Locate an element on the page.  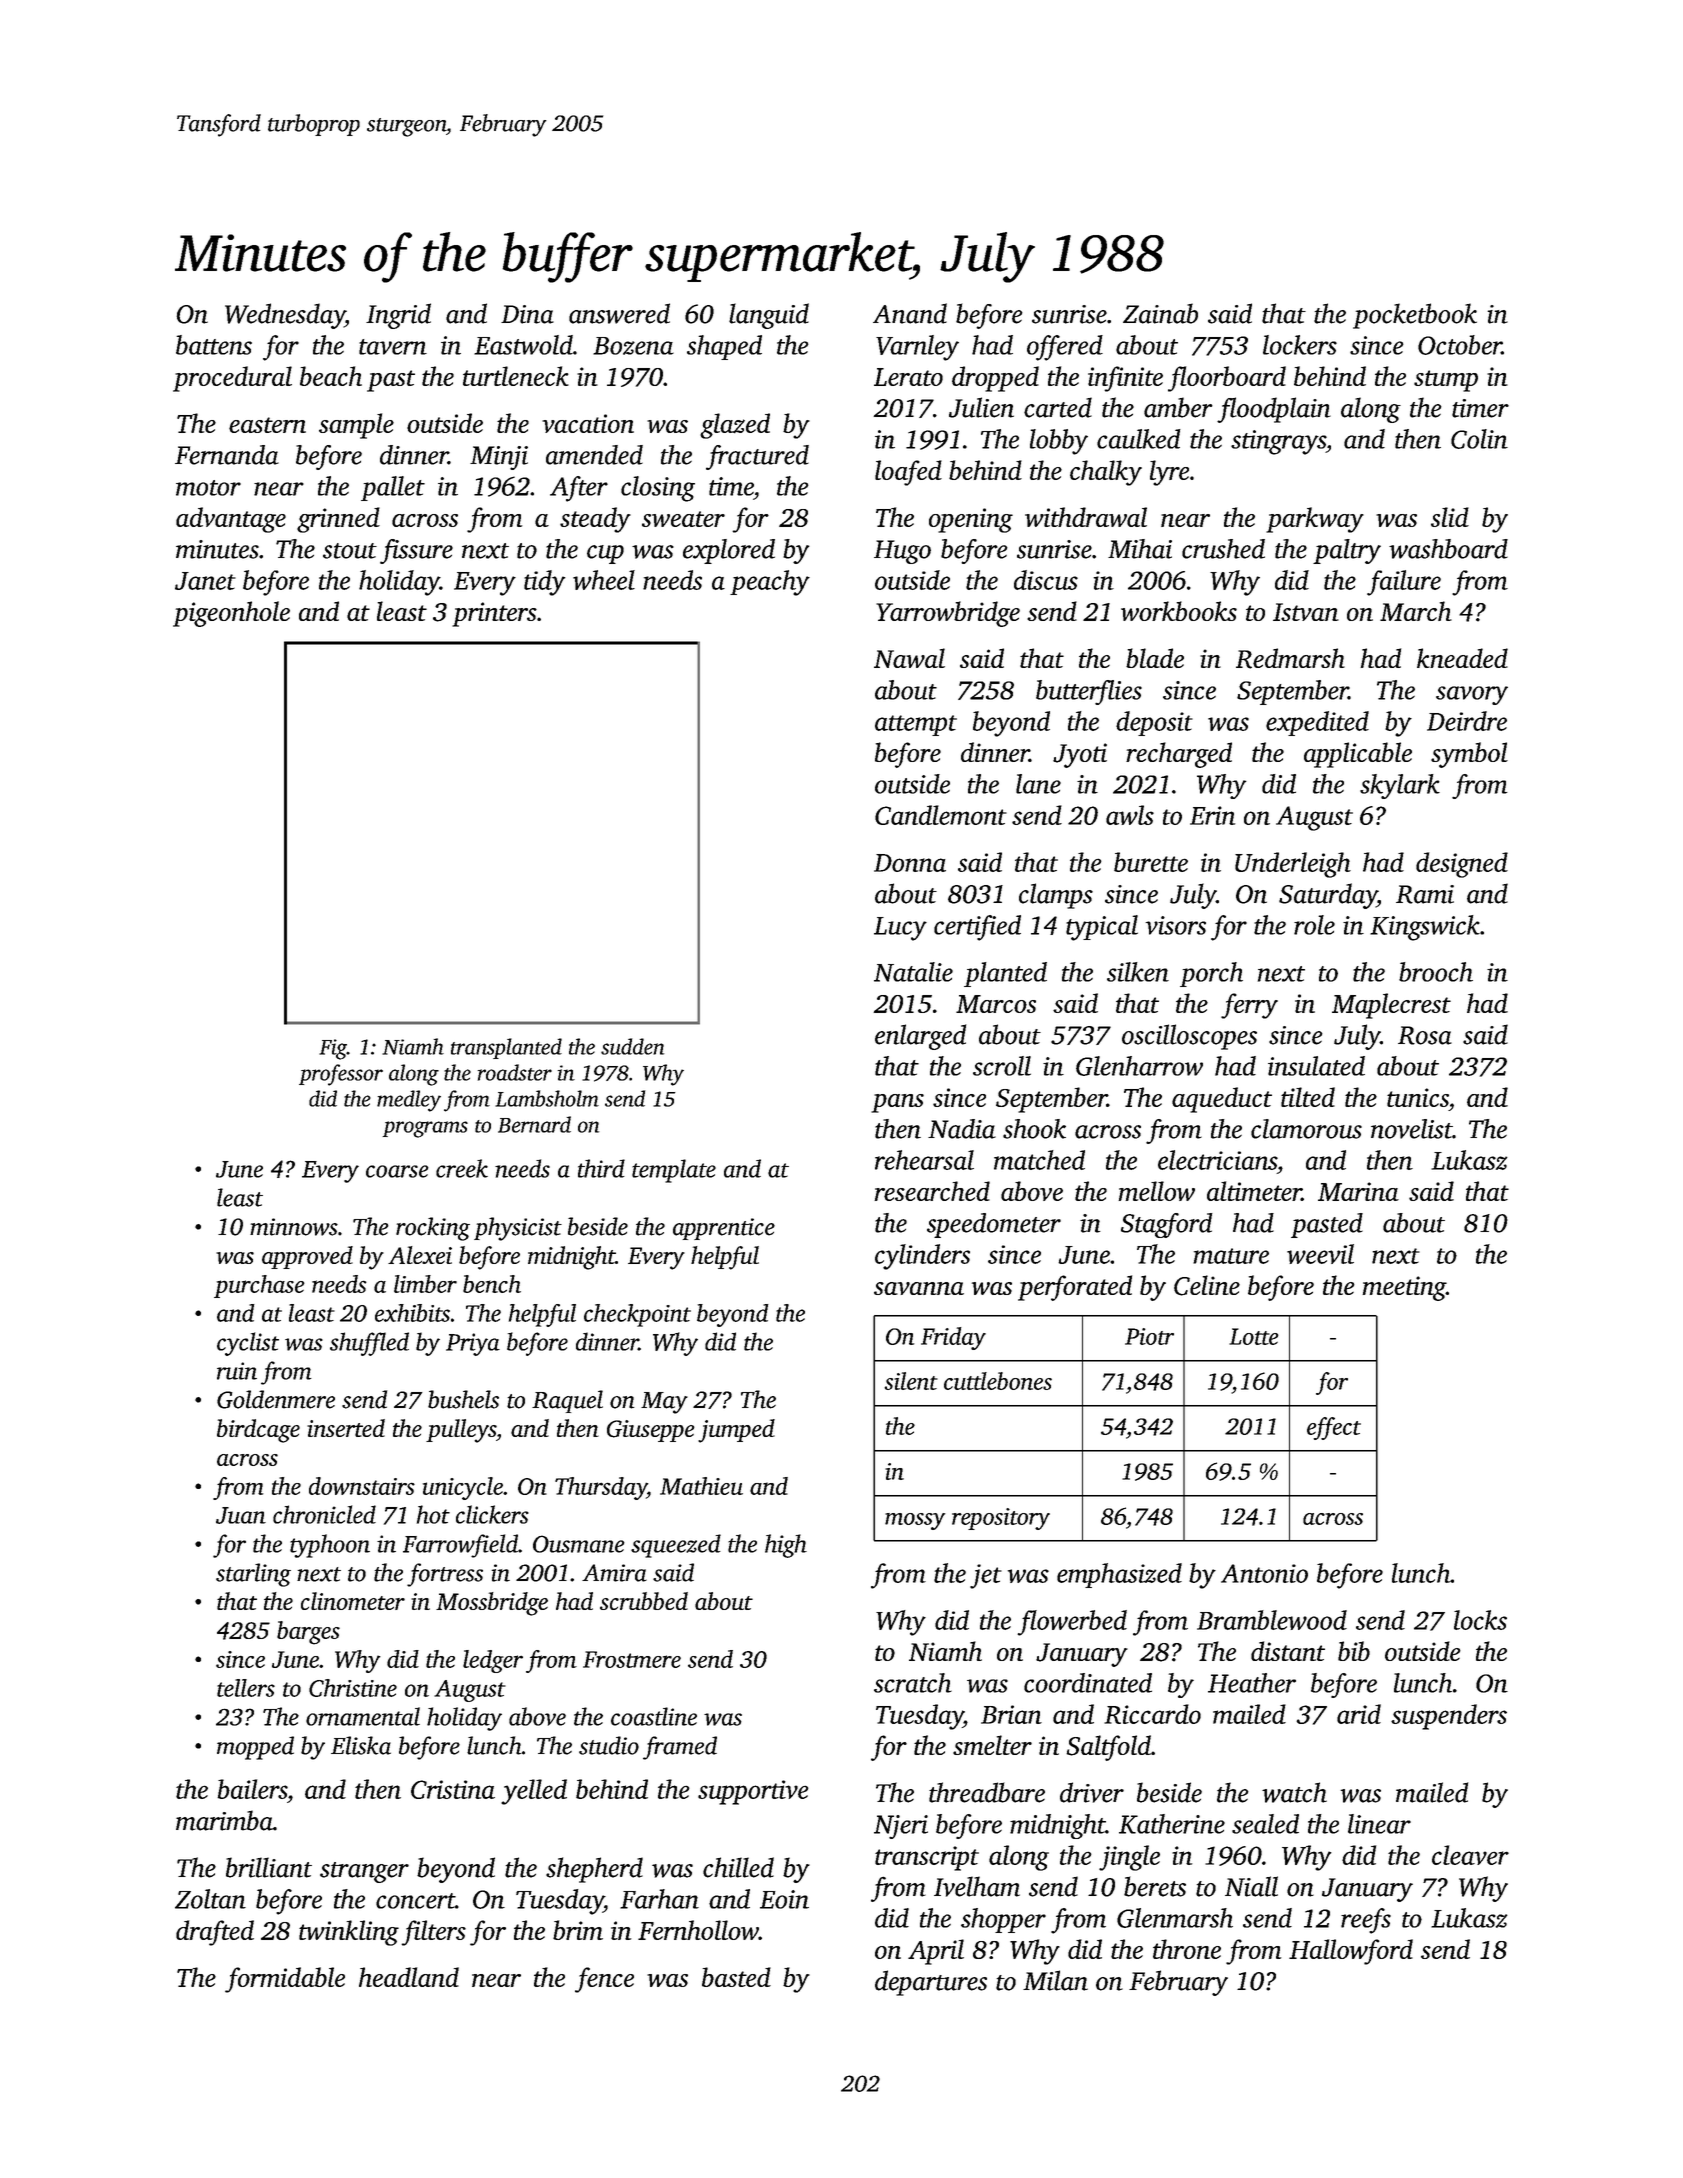
attempt is located at coordinates (916, 725).
